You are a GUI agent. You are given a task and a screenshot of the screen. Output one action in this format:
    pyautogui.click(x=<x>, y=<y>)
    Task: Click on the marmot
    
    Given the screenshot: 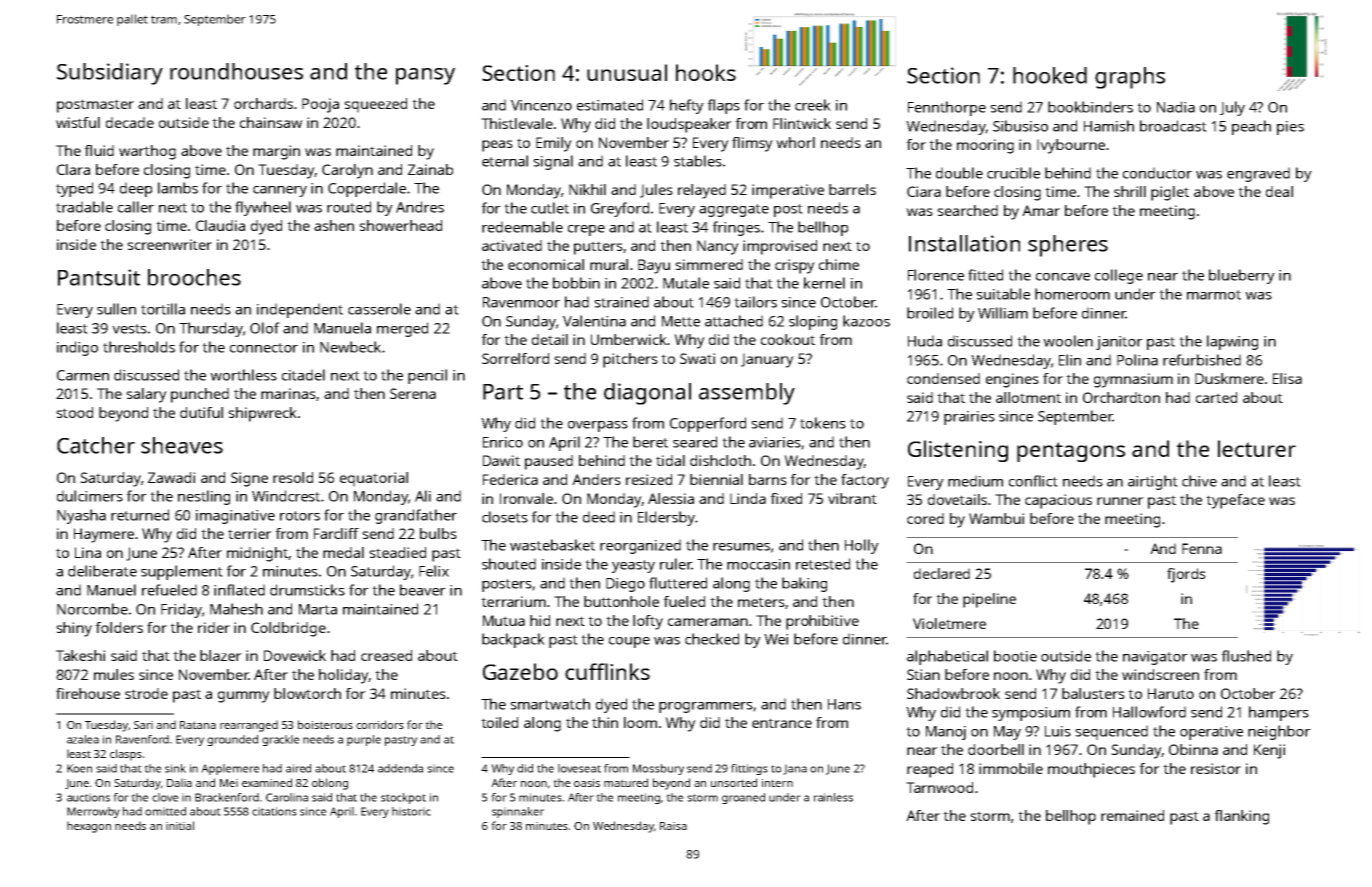 What is the action you would take?
    pyautogui.click(x=1214, y=295)
